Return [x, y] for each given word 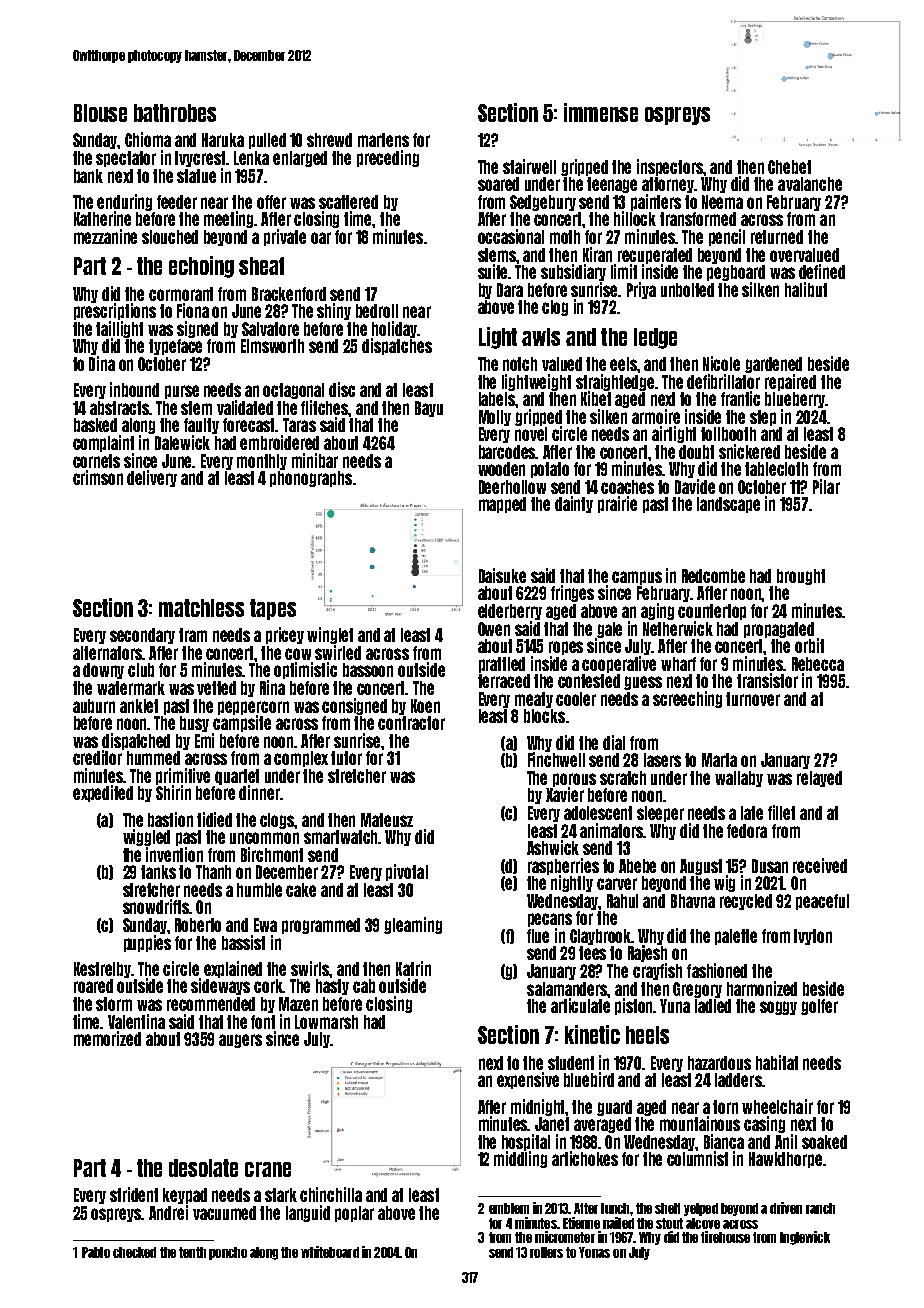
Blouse [100, 113]
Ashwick [553, 847]
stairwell [529, 166]
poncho [228, 1253]
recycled [746, 902]
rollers [546, 1252]
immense [601, 112]
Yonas [594, 1252]
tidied [214, 819]
